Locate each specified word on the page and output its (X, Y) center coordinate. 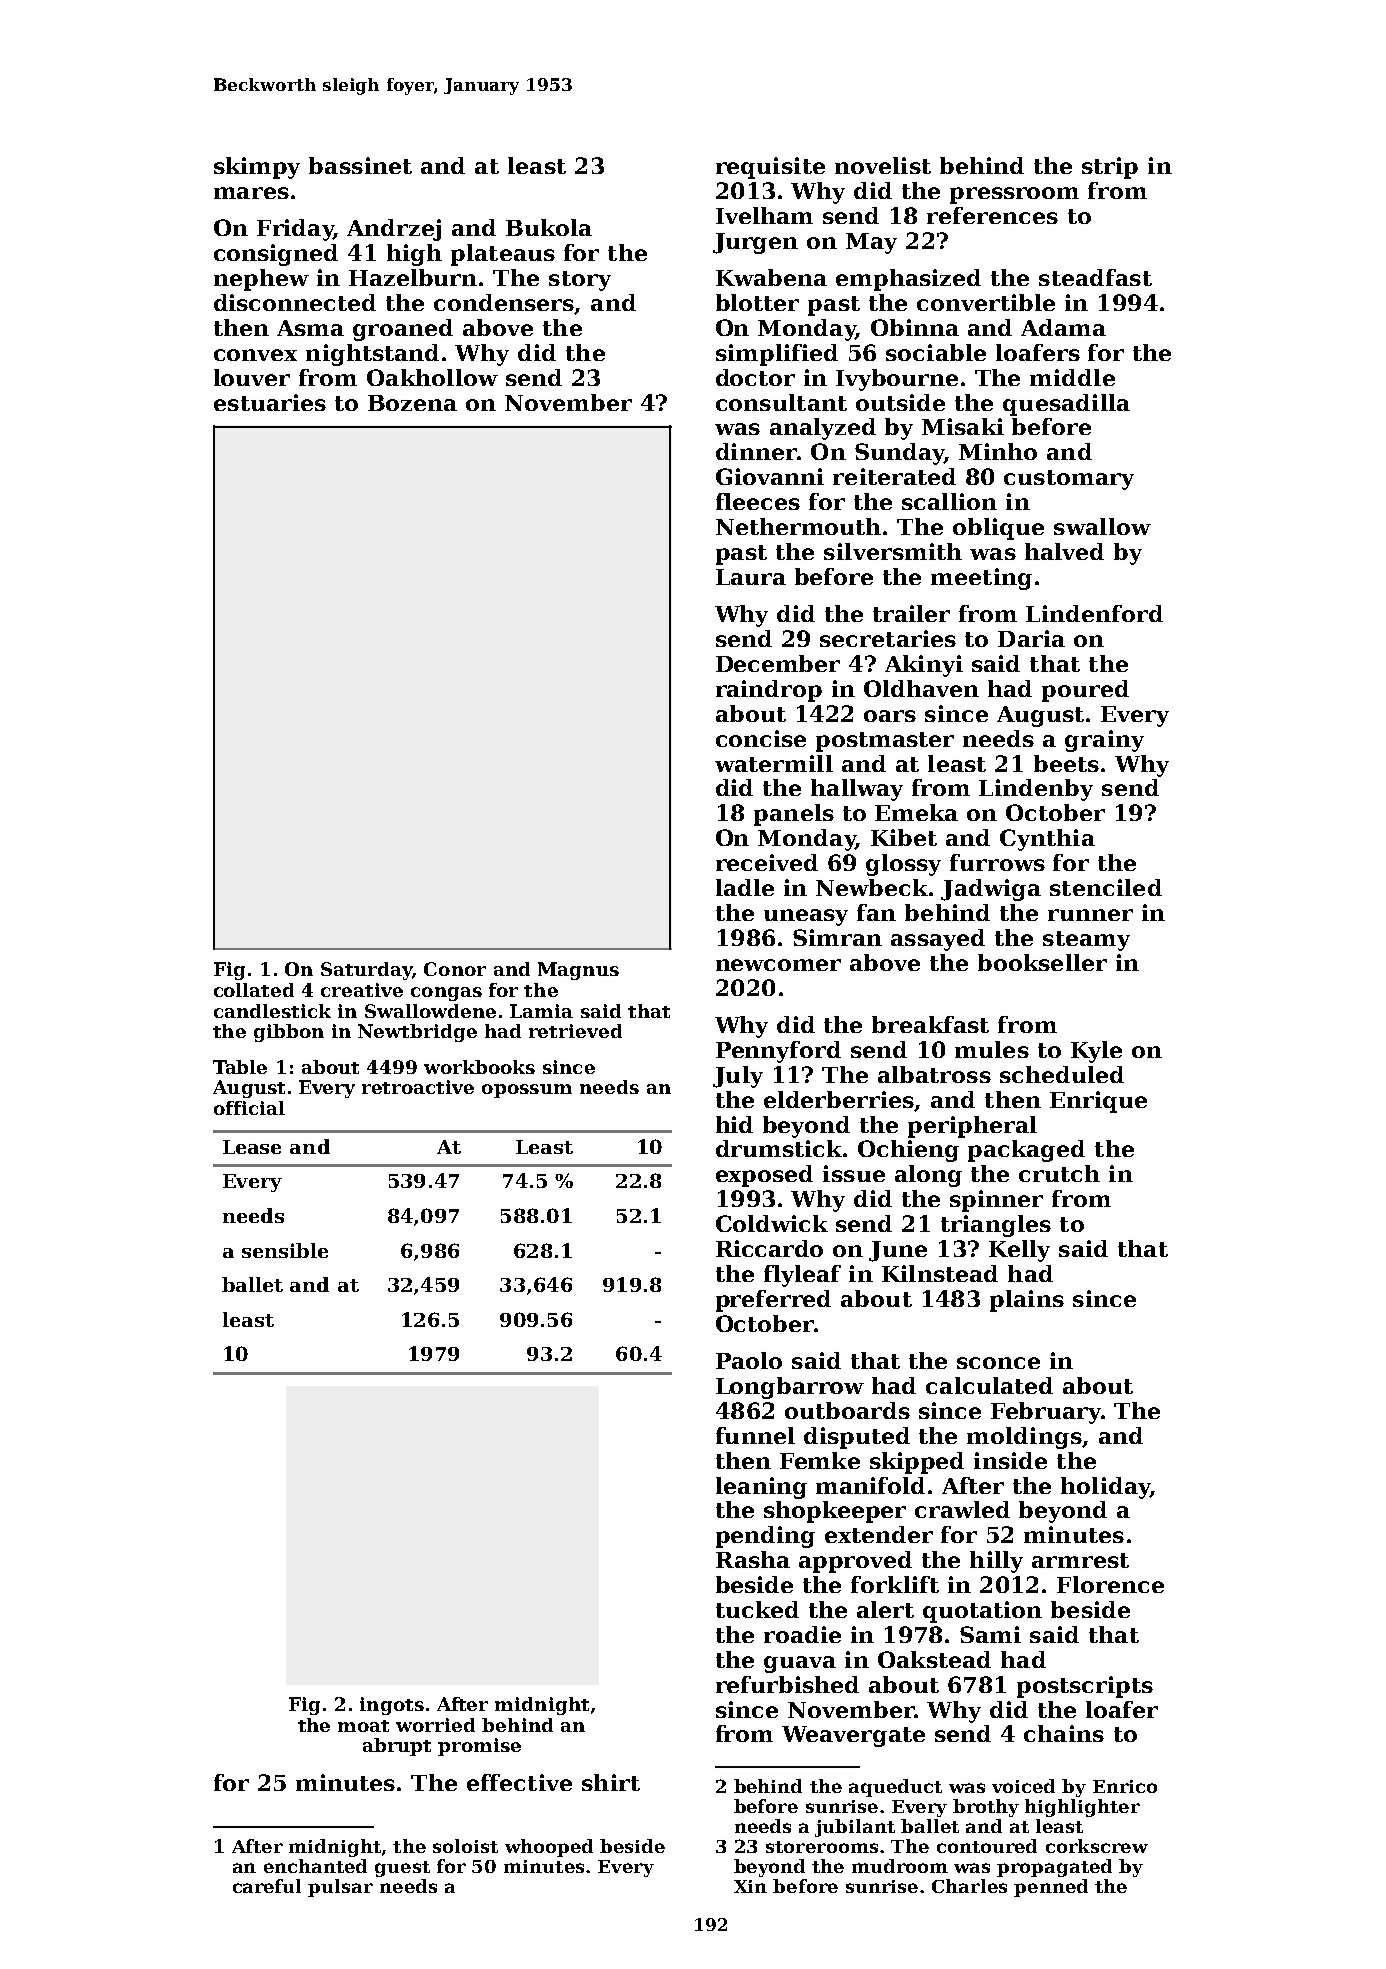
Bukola (549, 227)
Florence (1110, 1584)
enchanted (315, 1866)
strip (1110, 168)
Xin (750, 1886)
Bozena (412, 403)
